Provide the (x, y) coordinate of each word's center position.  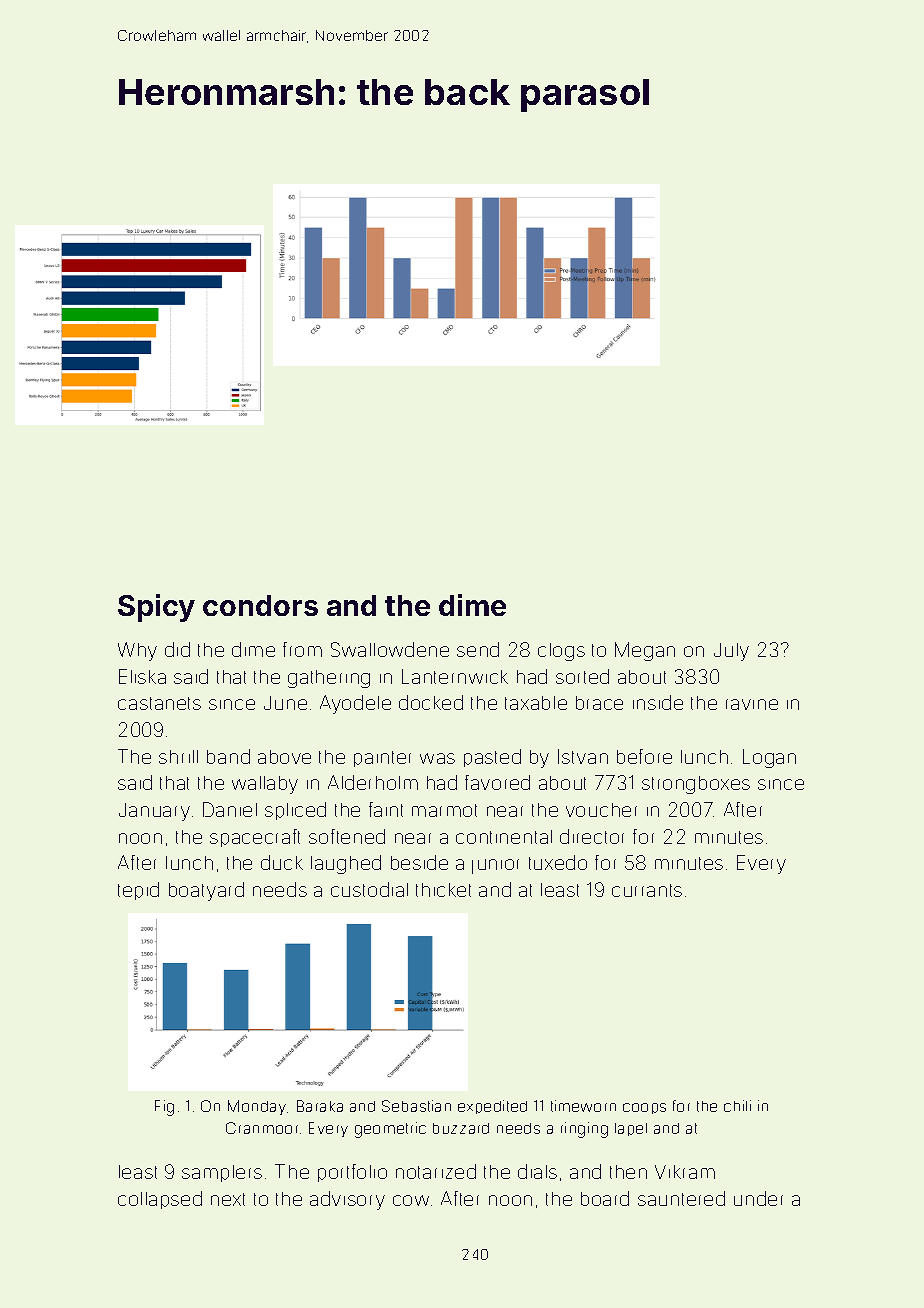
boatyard (206, 891)
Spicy (156, 608)
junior (495, 866)
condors (260, 605)
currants (647, 890)
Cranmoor (262, 1128)
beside (419, 862)
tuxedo (558, 862)
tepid (138, 891)
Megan (645, 651)
